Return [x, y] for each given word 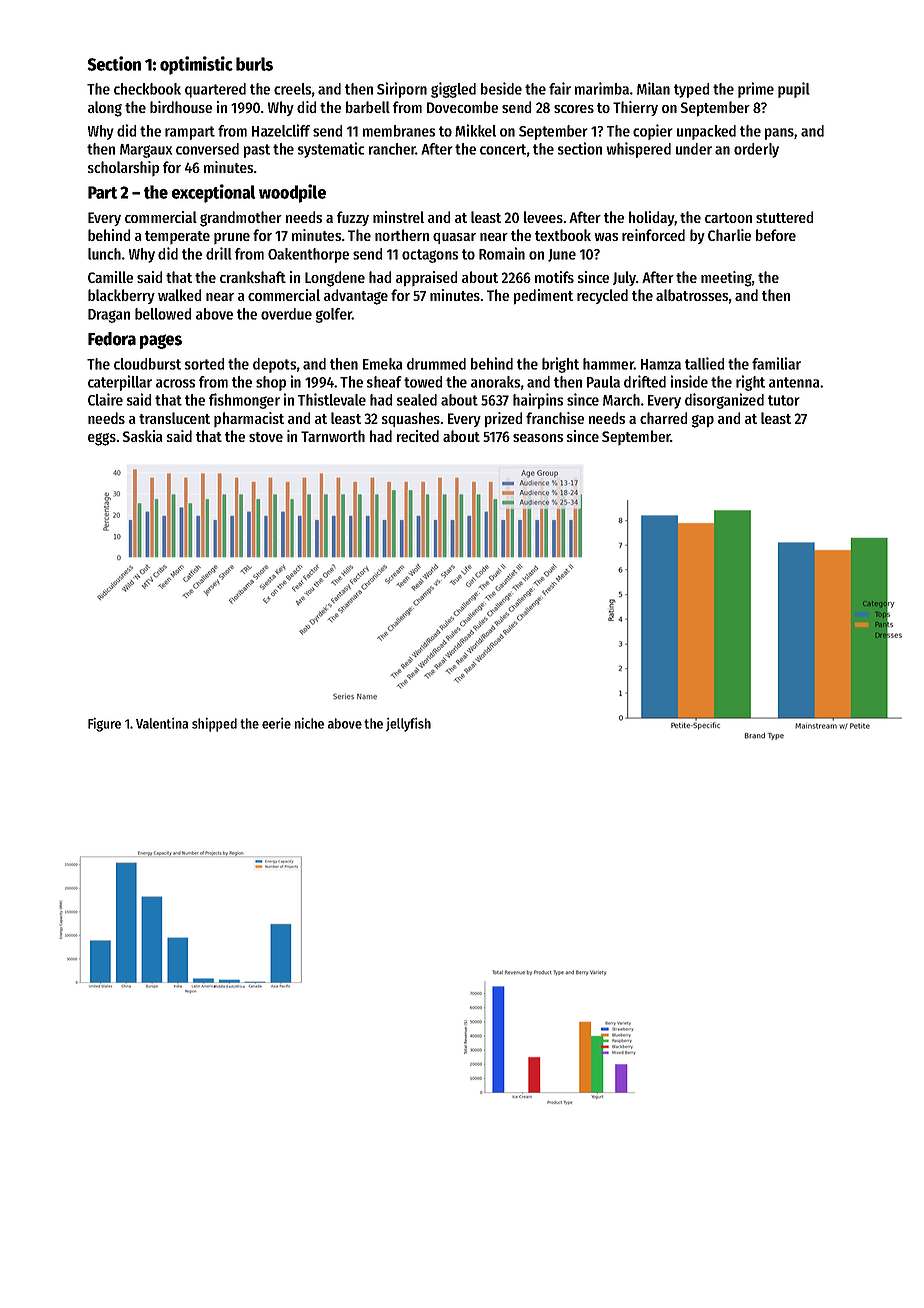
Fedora [112, 339]
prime [756, 90]
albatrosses [692, 295]
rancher [392, 149]
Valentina [162, 723]
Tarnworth [333, 436]
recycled [602, 296]
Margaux [146, 151]
